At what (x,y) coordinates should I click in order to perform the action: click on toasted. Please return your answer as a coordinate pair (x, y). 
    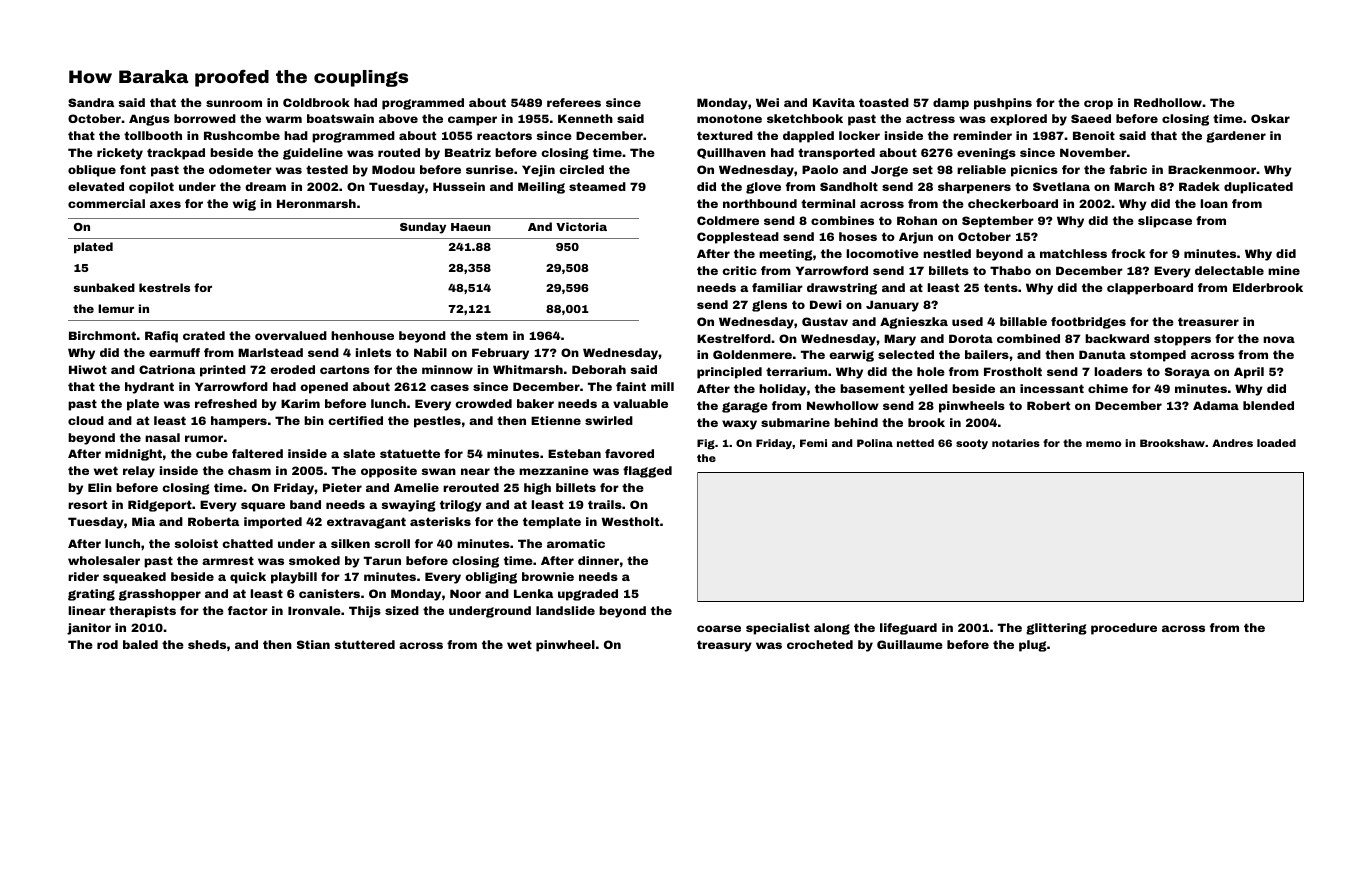
    Looking at the image, I should click on (884, 102).
